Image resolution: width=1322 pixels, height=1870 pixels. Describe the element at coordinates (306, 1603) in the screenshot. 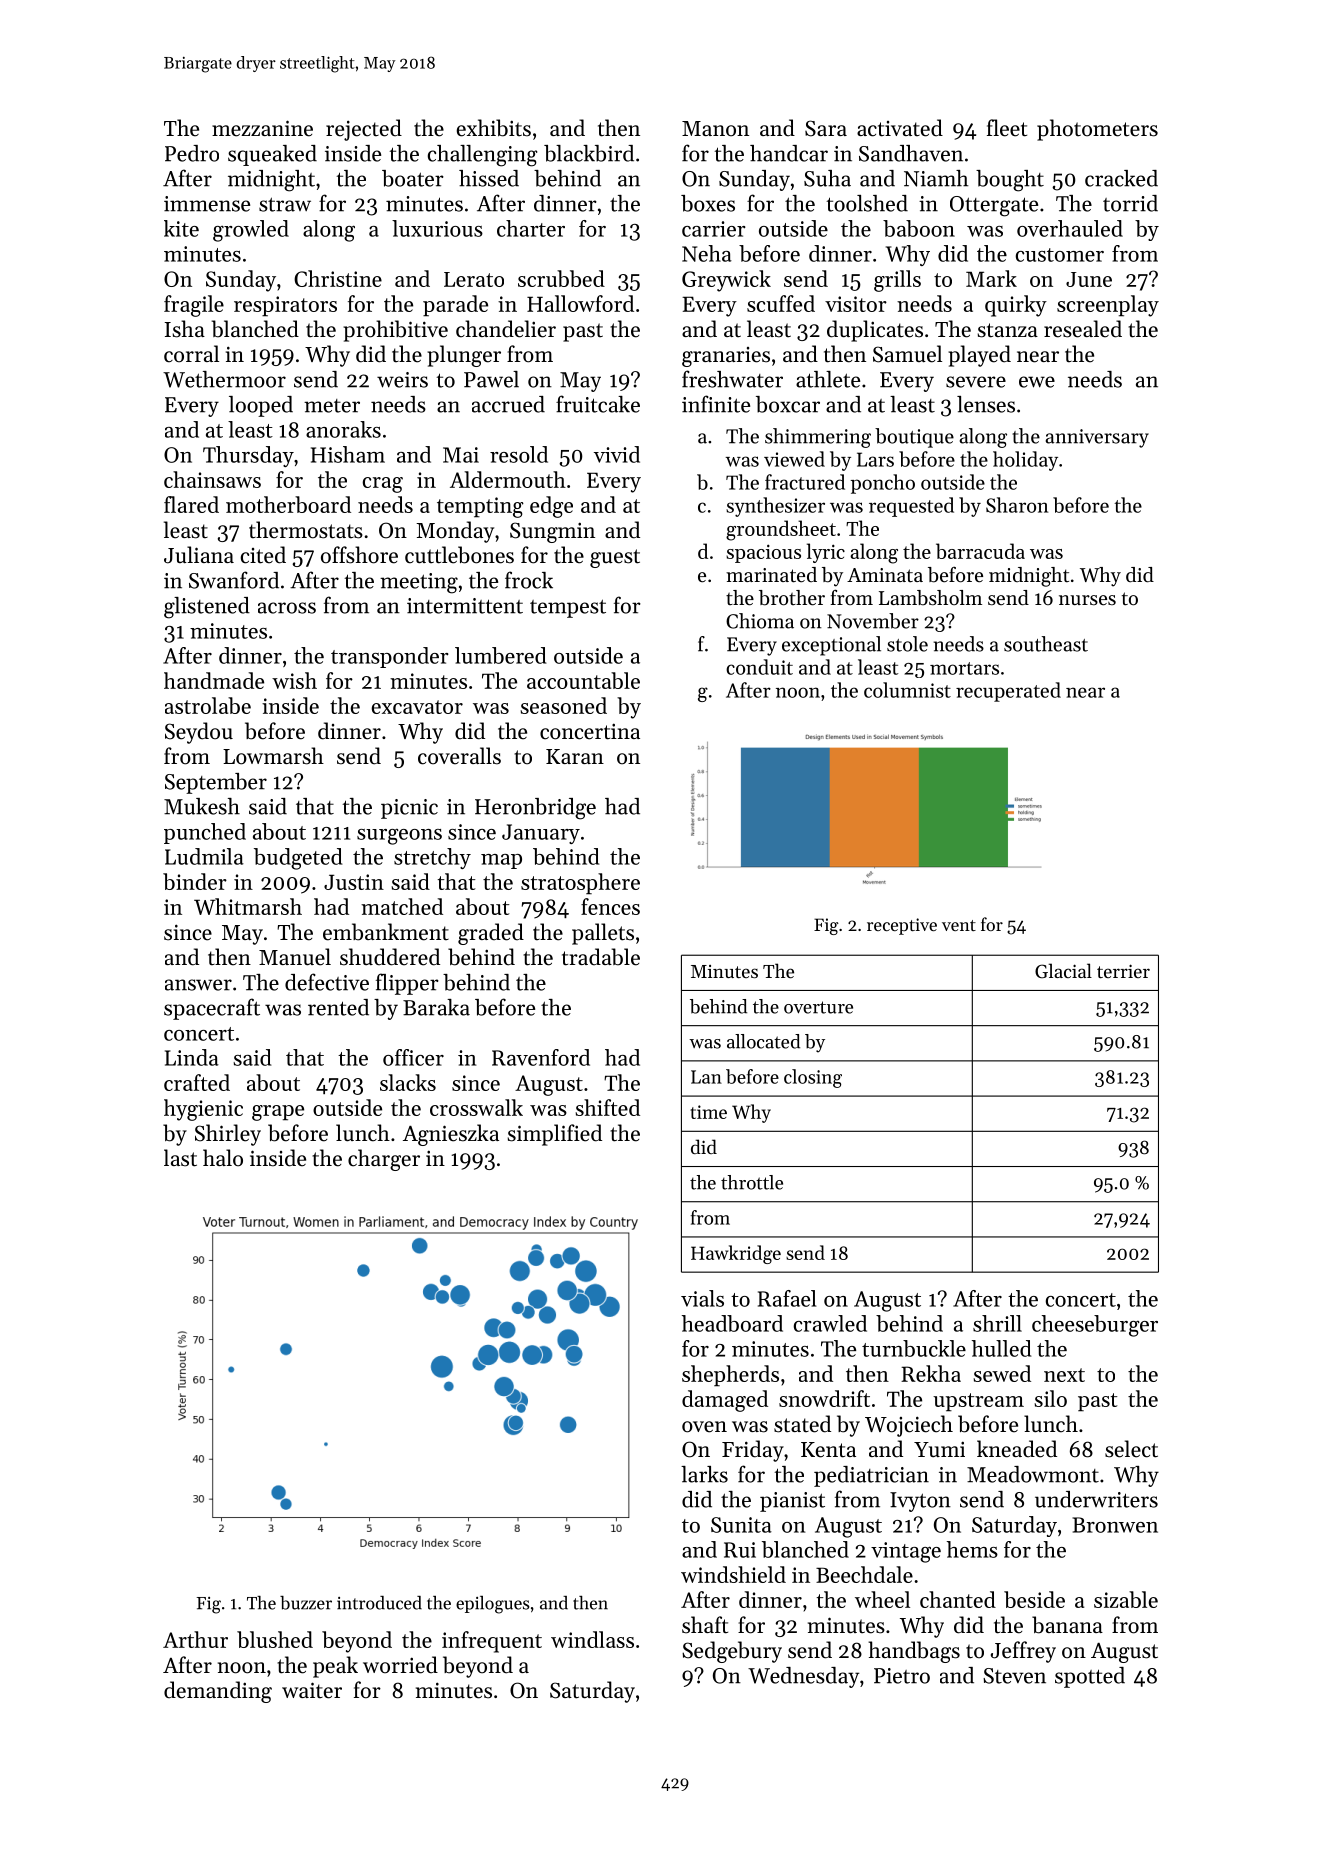

I see `buzzer` at that location.
